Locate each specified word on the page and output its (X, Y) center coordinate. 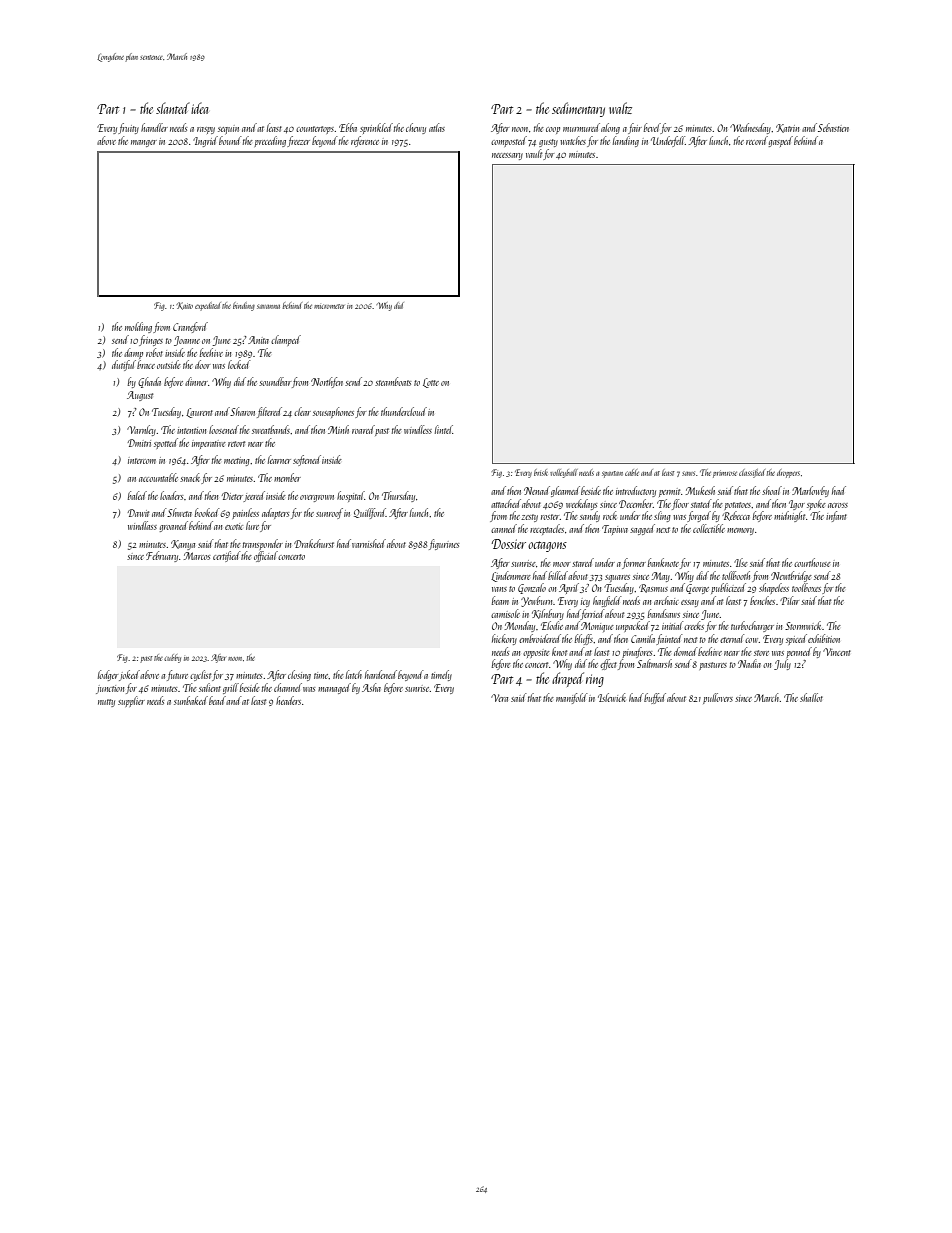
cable (632, 472)
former (634, 563)
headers (288, 700)
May (661, 577)
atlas (437, 127)
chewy (416, 128)
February (162, 556)
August (140, 396)
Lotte (431, 383)
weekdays (581, 504)
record (757, 140)
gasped (781, 141)
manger (144, 143)
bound (230, 140)
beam (500, 600)
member (287, 477)
